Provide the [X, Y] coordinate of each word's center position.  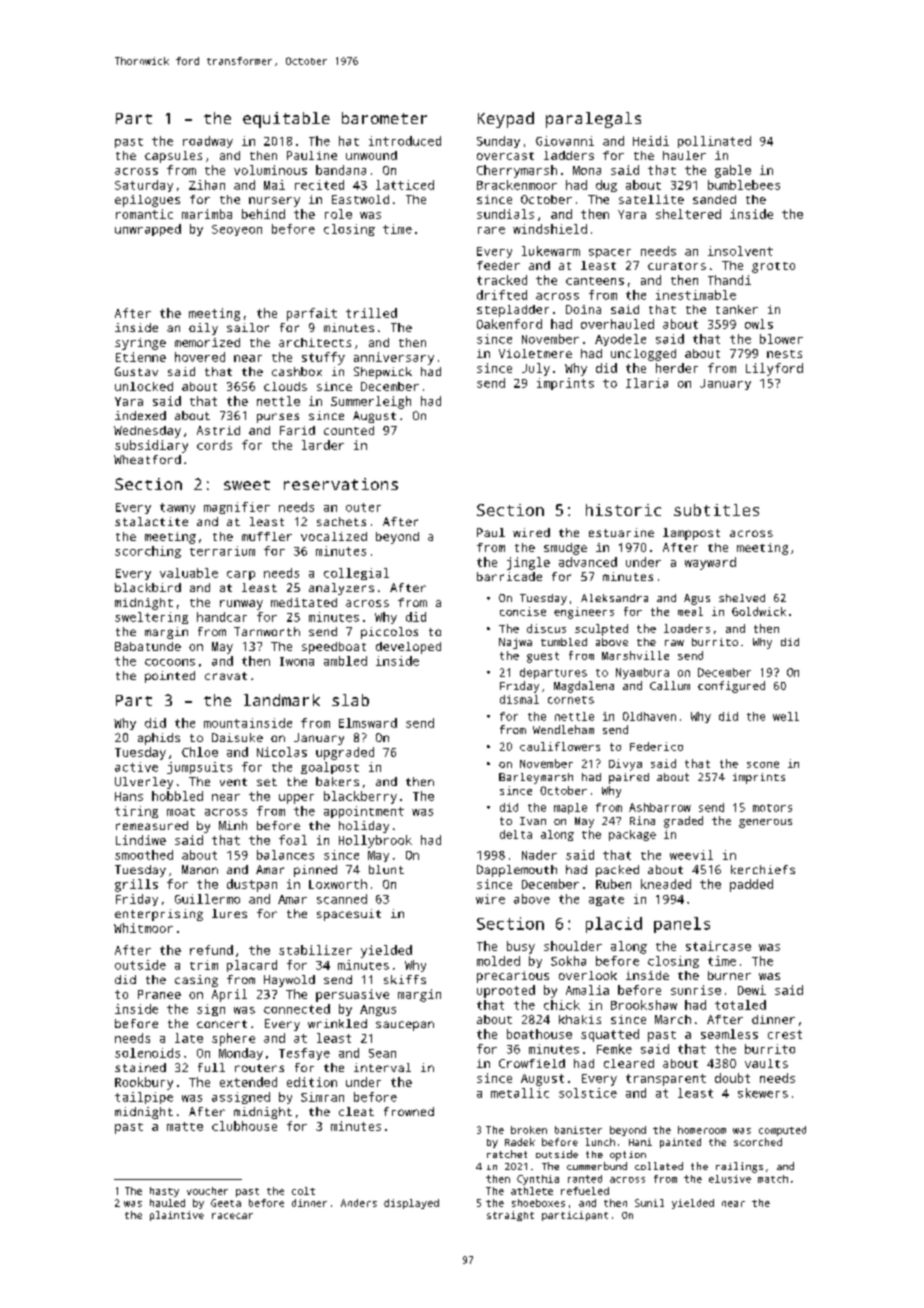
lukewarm [551, 251]
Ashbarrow [660, 807]
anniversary [394, 358]
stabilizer [315, 950]
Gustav [136, 371]
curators [677, 266]
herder [677, 368]
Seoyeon [237, 230]
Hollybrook [375, 841]
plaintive [177, 1216]
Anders [359, 1203]
